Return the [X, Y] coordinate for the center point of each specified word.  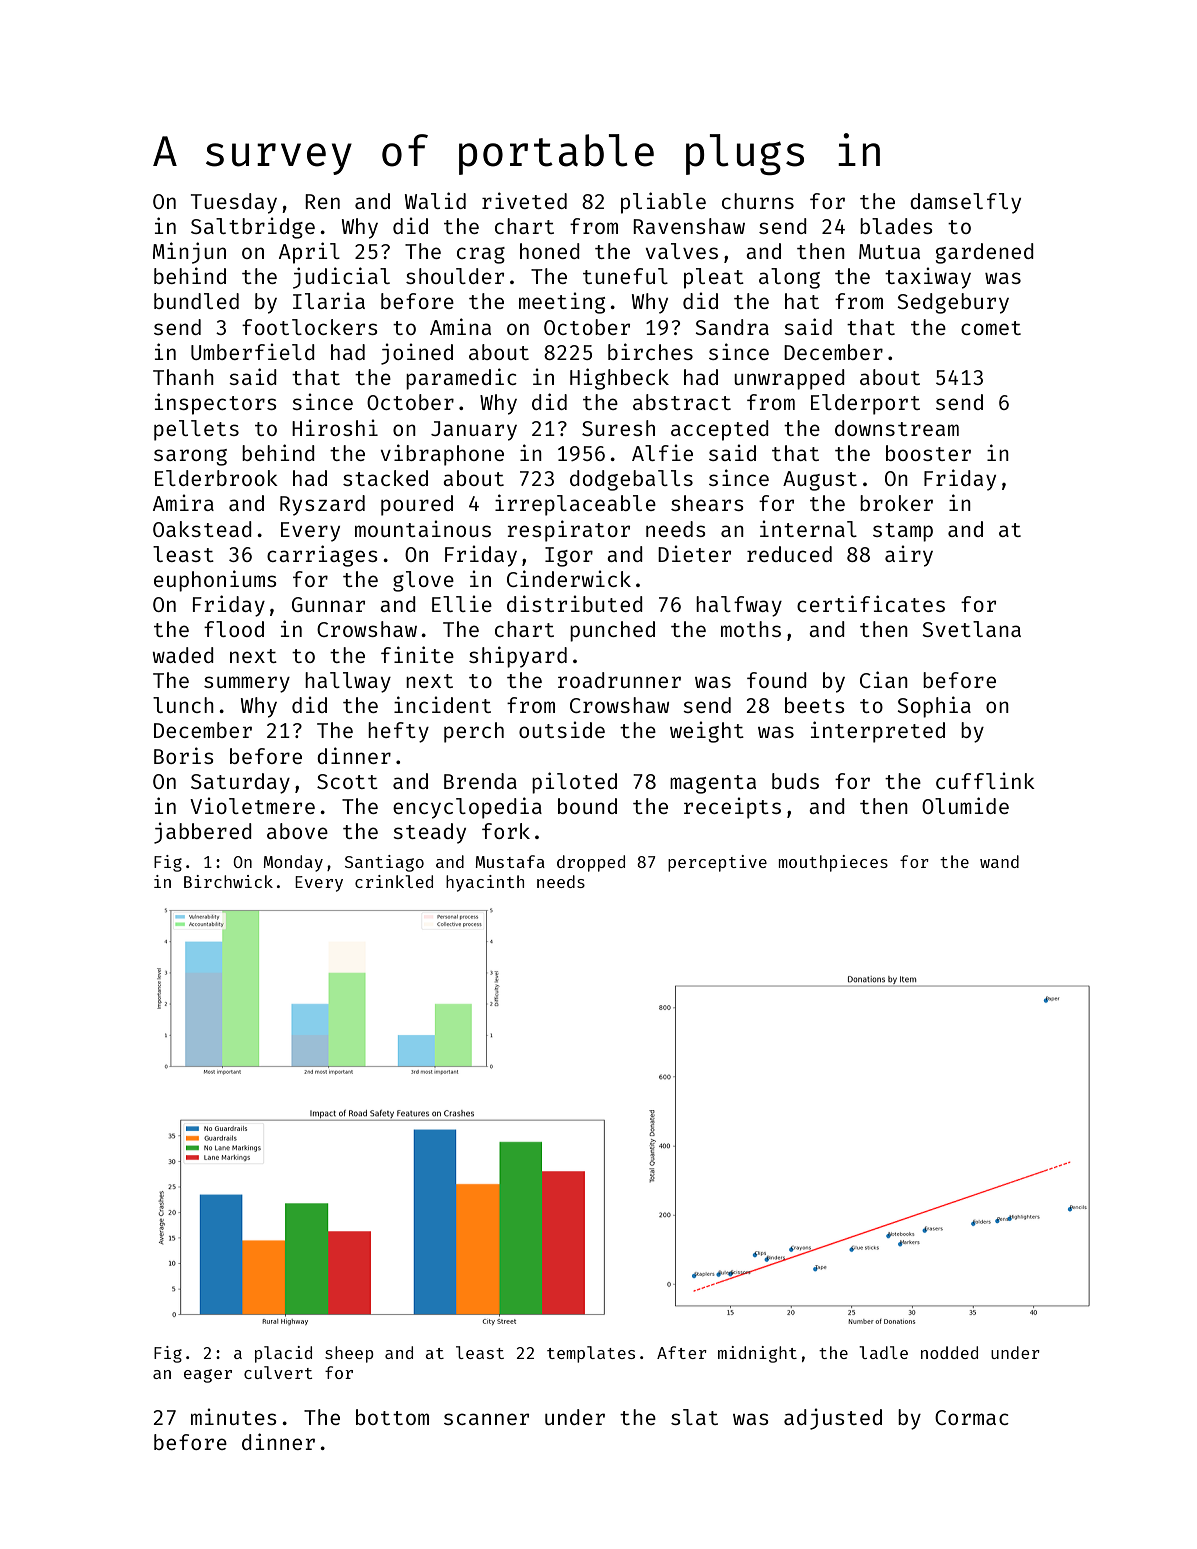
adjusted [833, 1419]
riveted [524, 200]
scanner [486, 1419]
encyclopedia [467, 808]
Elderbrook [216, 478]
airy [909, 556]
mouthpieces [833, 863]
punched [612, 631]
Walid [435, 200]
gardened [984, 253]
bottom [392, 1417]
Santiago [384, 863]
